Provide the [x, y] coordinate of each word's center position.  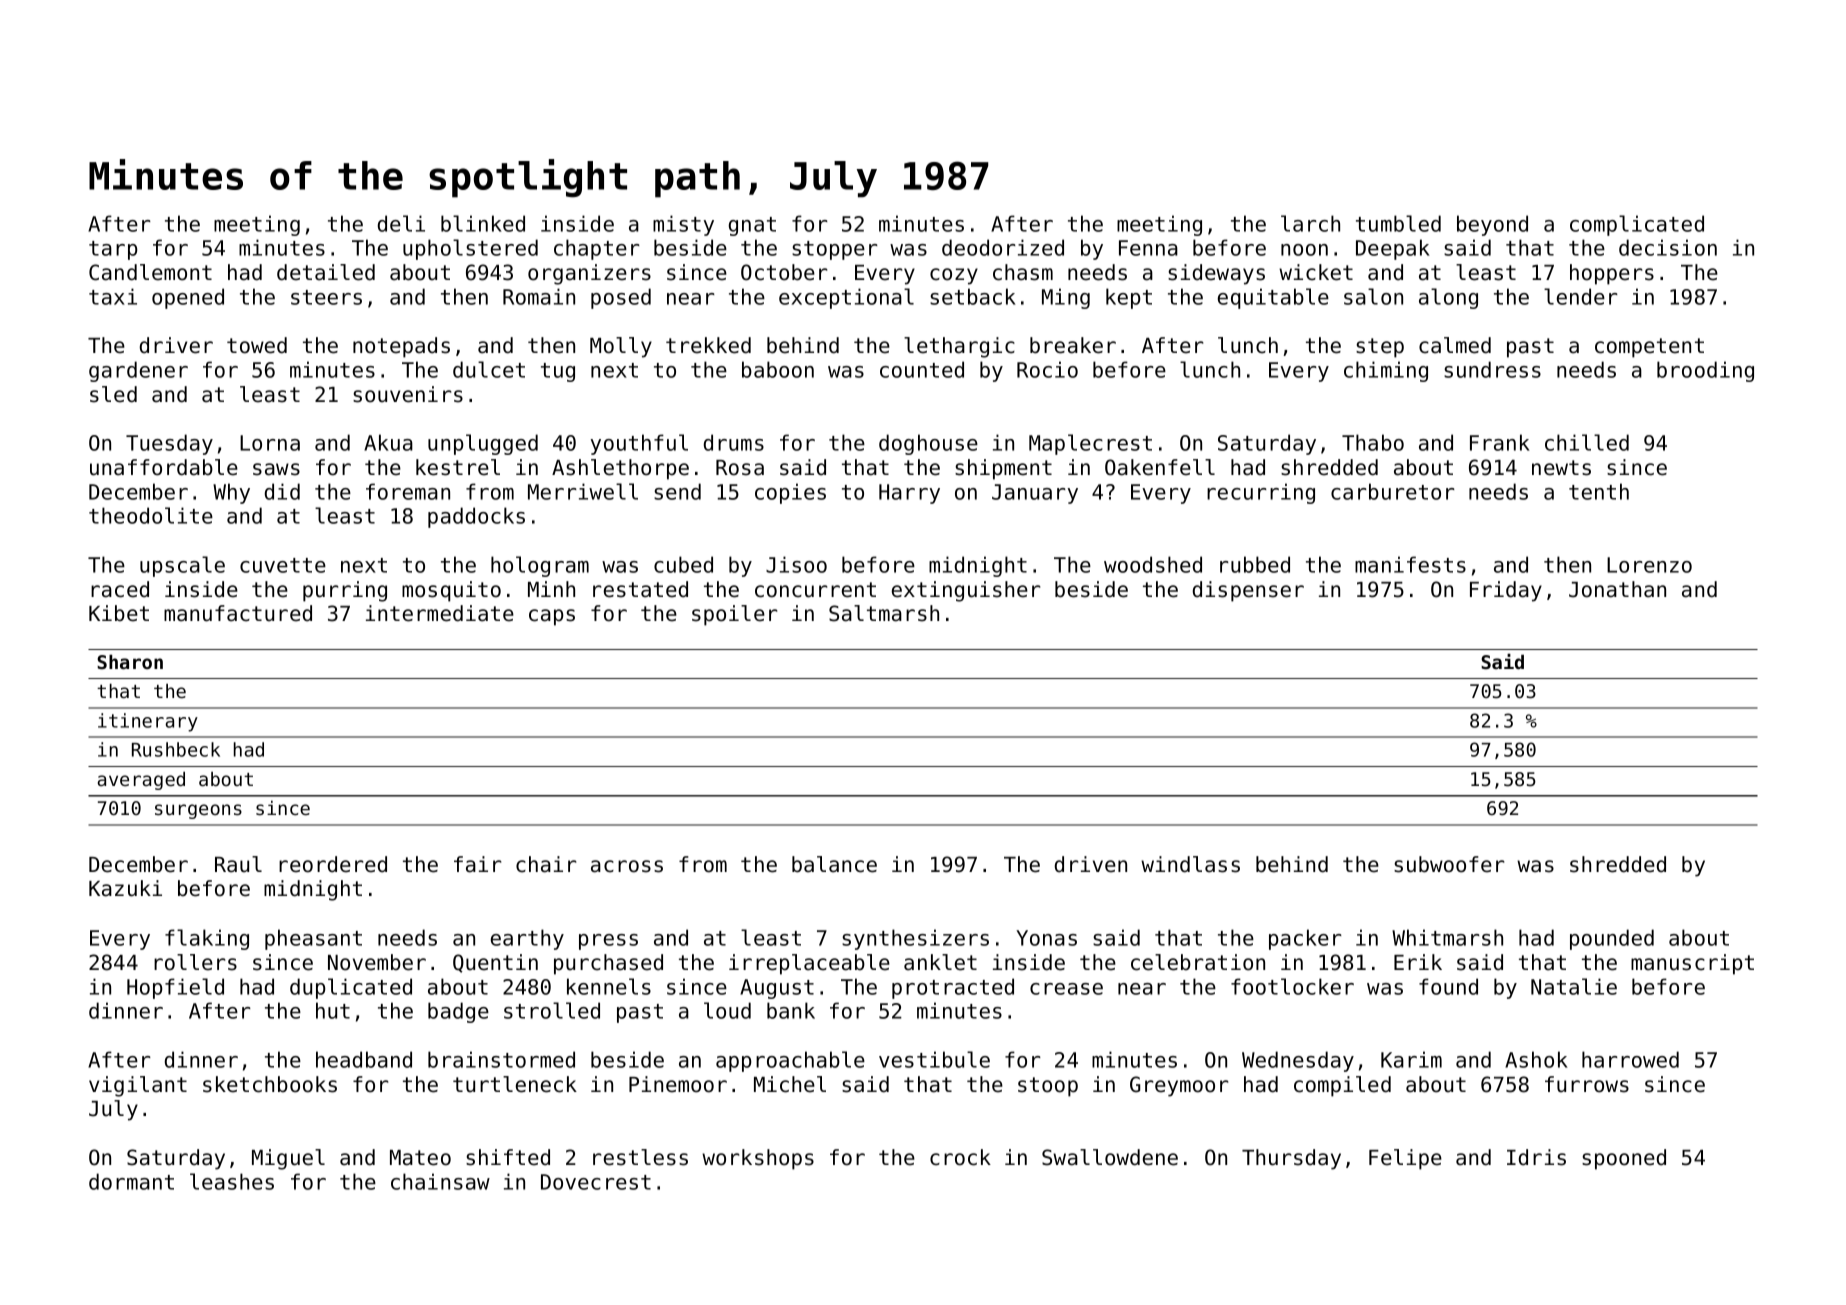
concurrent [815, 590]
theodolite [151, 515]
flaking [207, 939]
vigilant [138, 1086]
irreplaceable [809, 964]
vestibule [934, 1059]
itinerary [148, 722]
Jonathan [1617, 589]
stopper [835, 250]
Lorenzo [1649, 565]
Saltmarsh [884, 613]
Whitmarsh [1447, 937]
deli [401, 223]
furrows [1587, 1084]
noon [1304, 250]
